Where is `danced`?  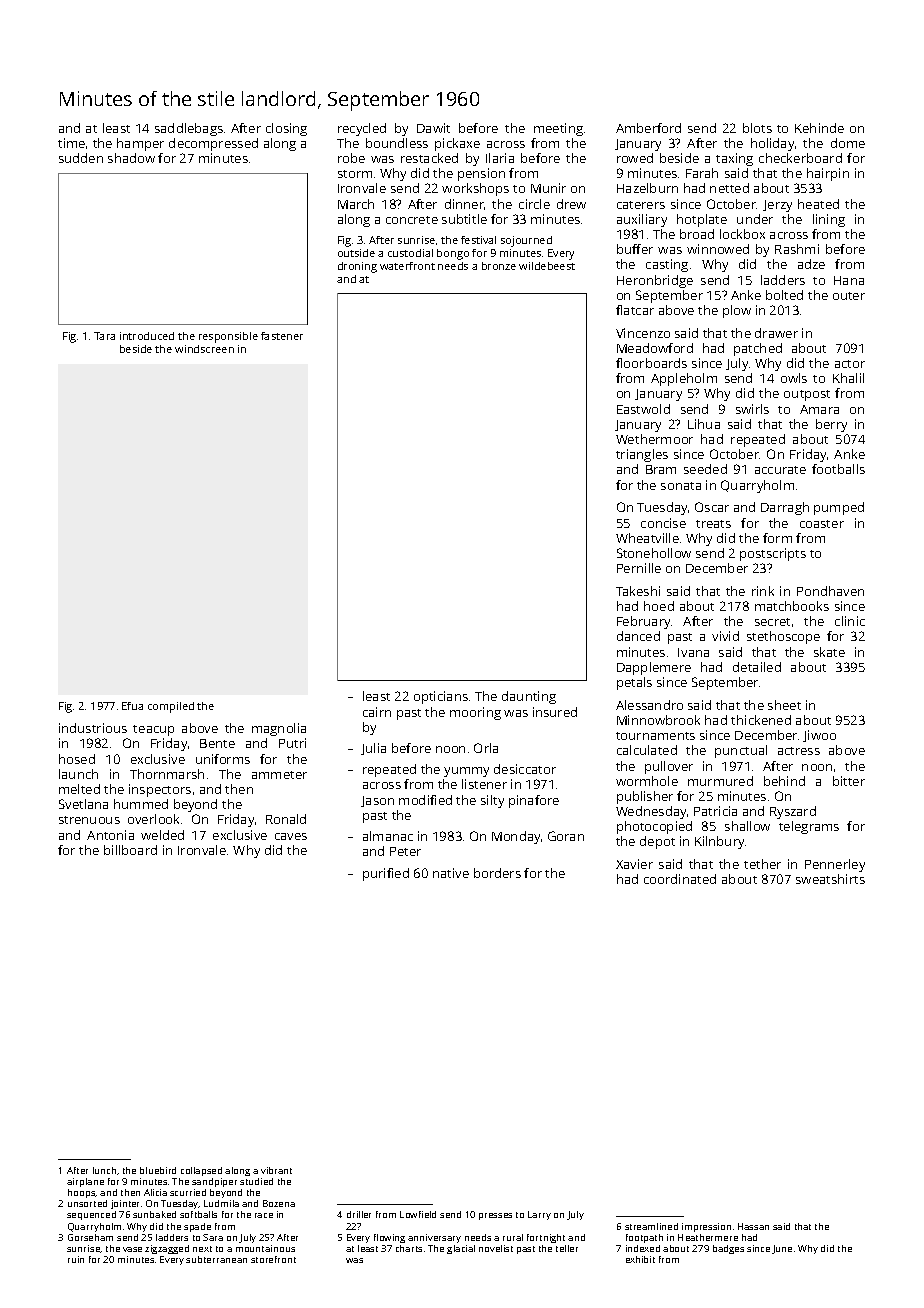 danced is located at coordinates (638, 636).
